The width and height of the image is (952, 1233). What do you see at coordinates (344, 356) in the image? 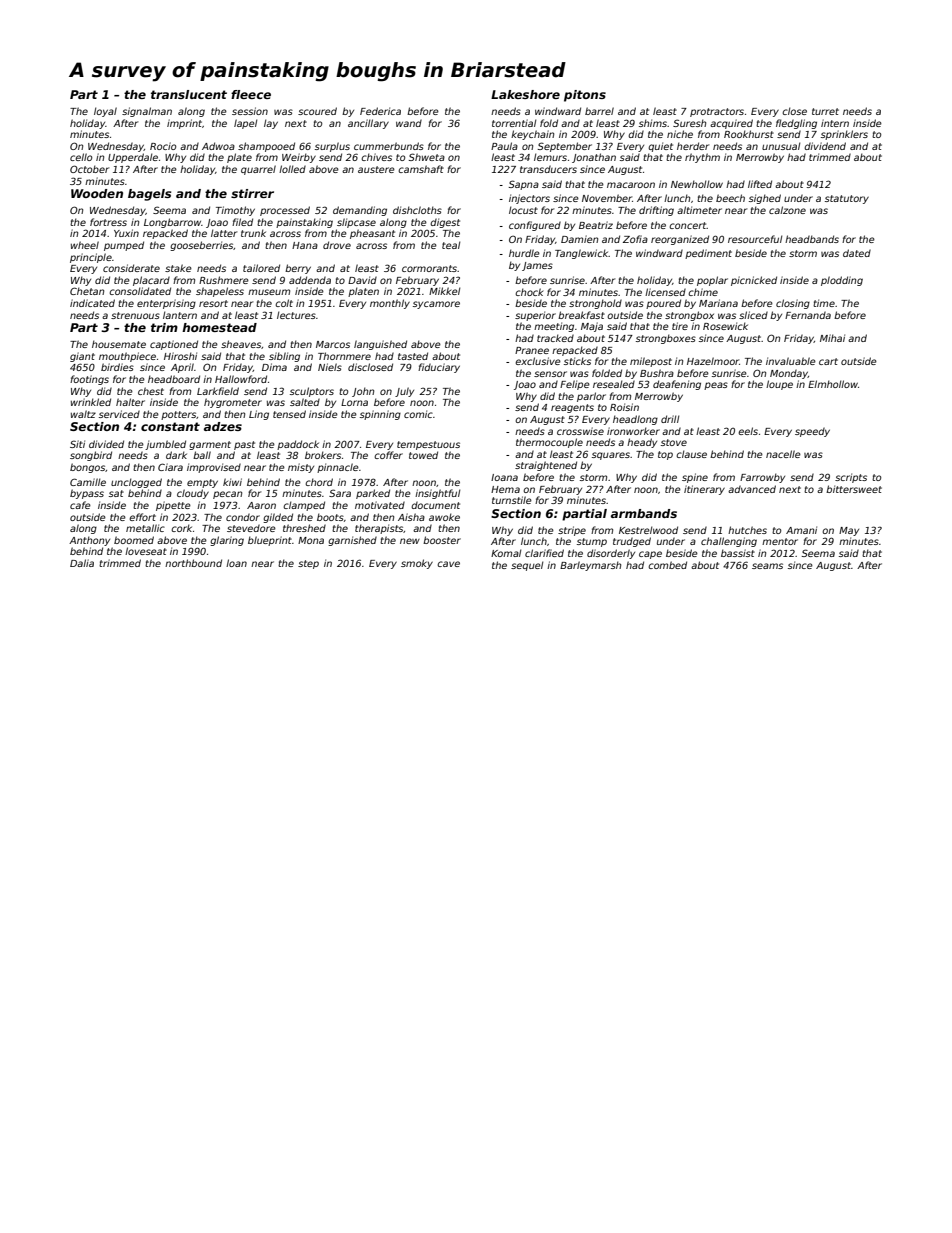
I see `Thornmere` at bounding box center [344, 356].
